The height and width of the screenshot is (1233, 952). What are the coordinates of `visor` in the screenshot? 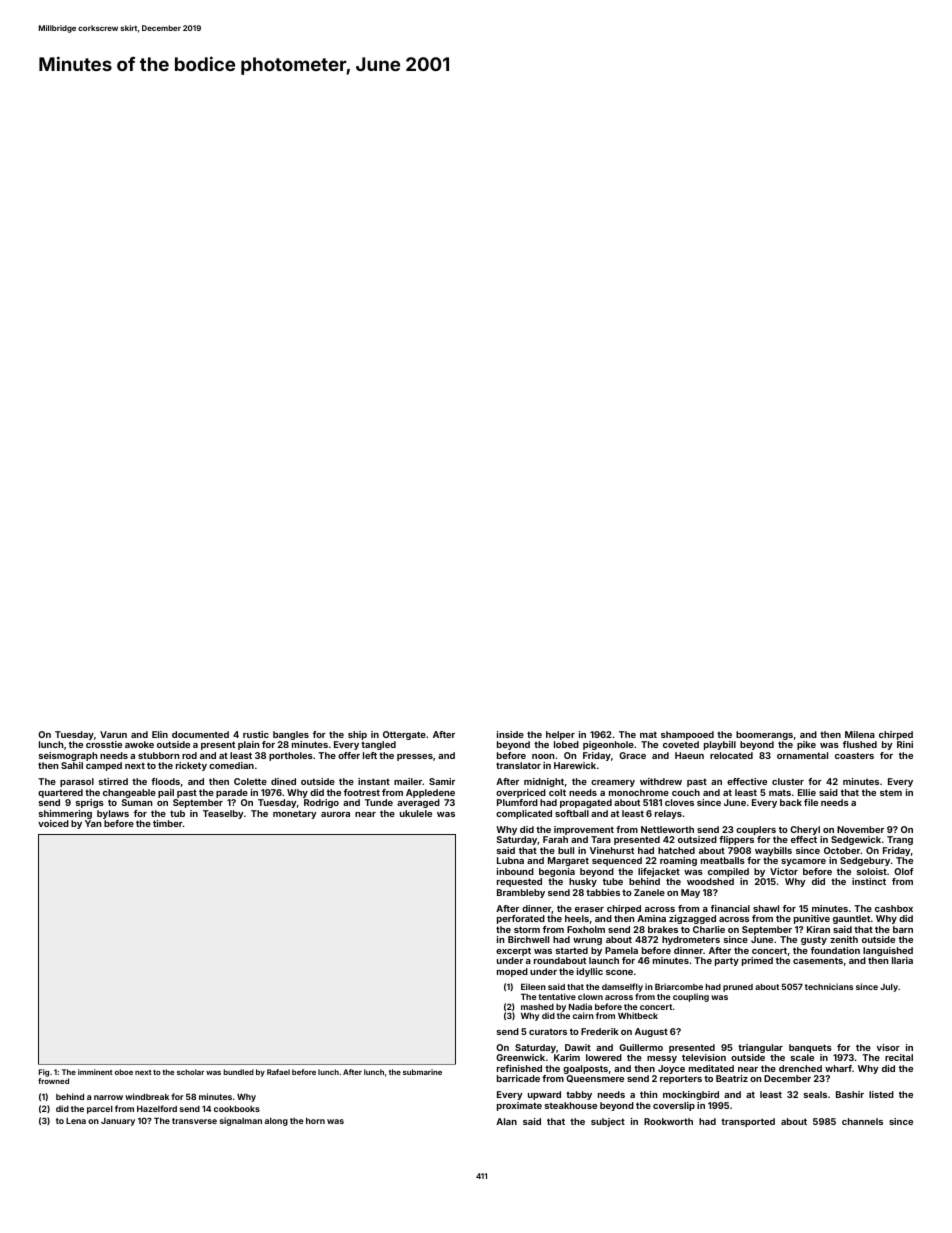 It's located at (888, 1047).
